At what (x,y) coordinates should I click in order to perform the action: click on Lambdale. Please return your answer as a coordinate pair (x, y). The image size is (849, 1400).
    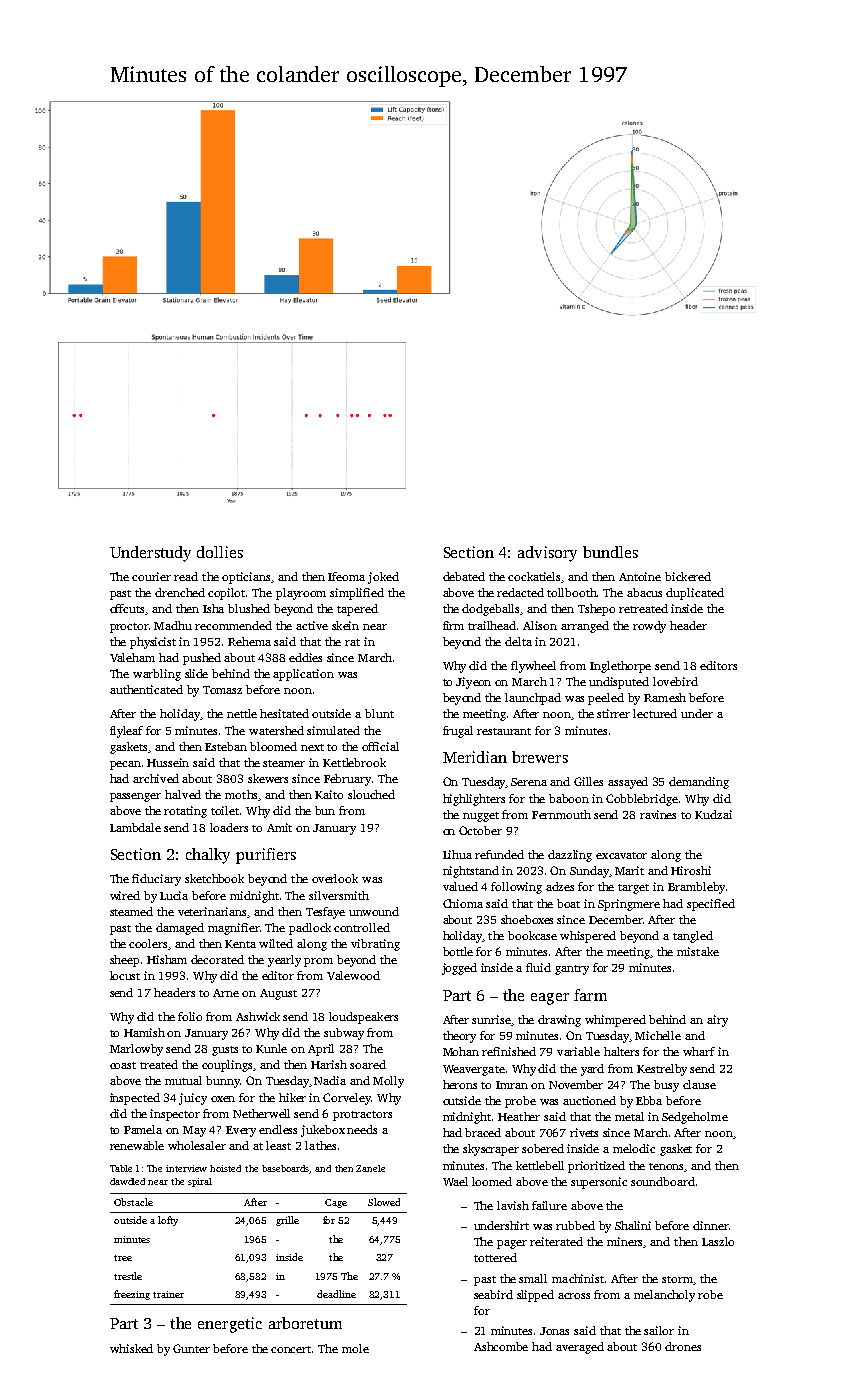
    Looking at the image, I should click on (135, 827).
